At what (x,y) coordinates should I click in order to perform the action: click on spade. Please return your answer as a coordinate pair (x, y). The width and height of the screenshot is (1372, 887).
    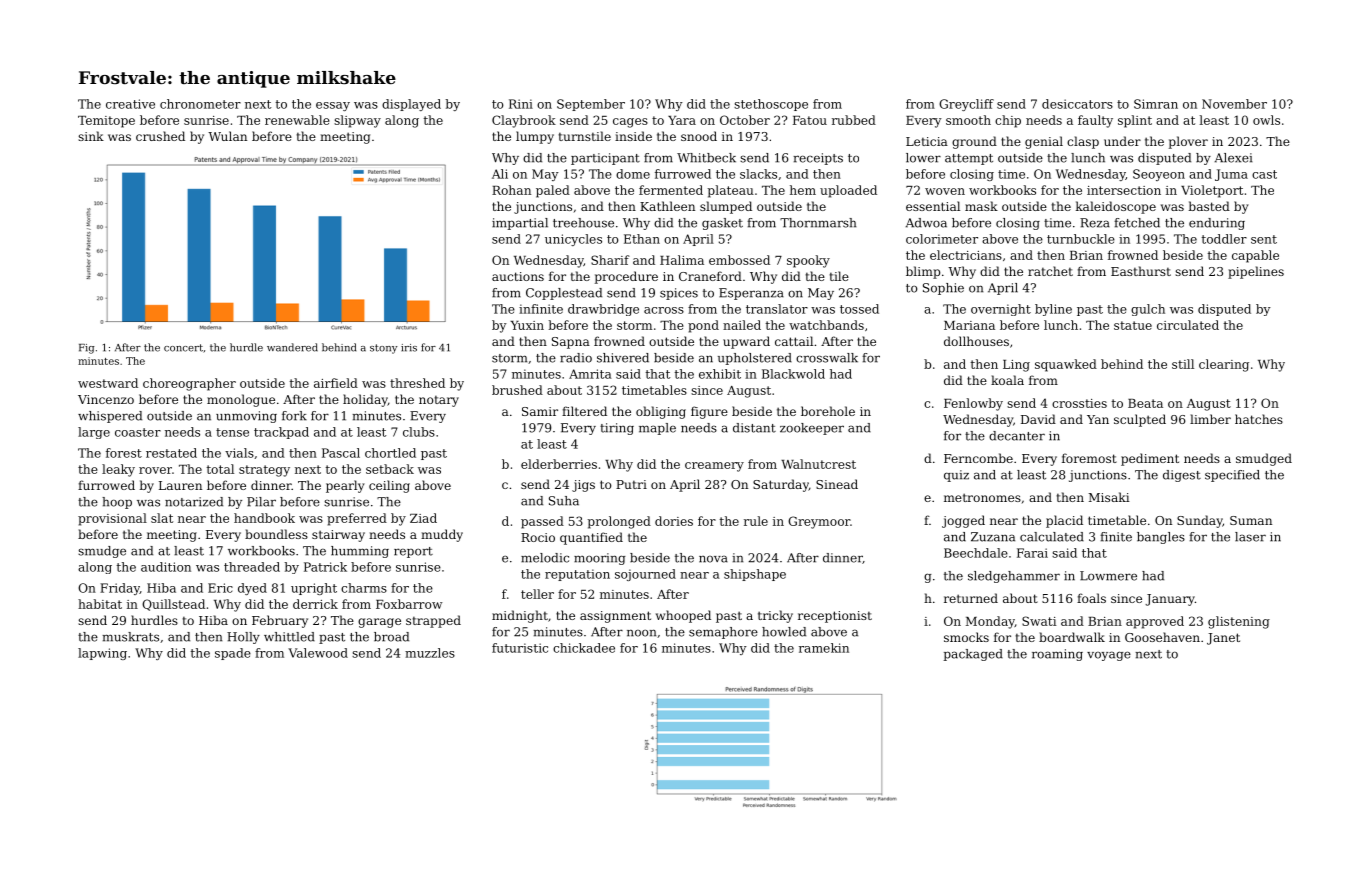
    Looking at the image, I should click on (233, 654).
